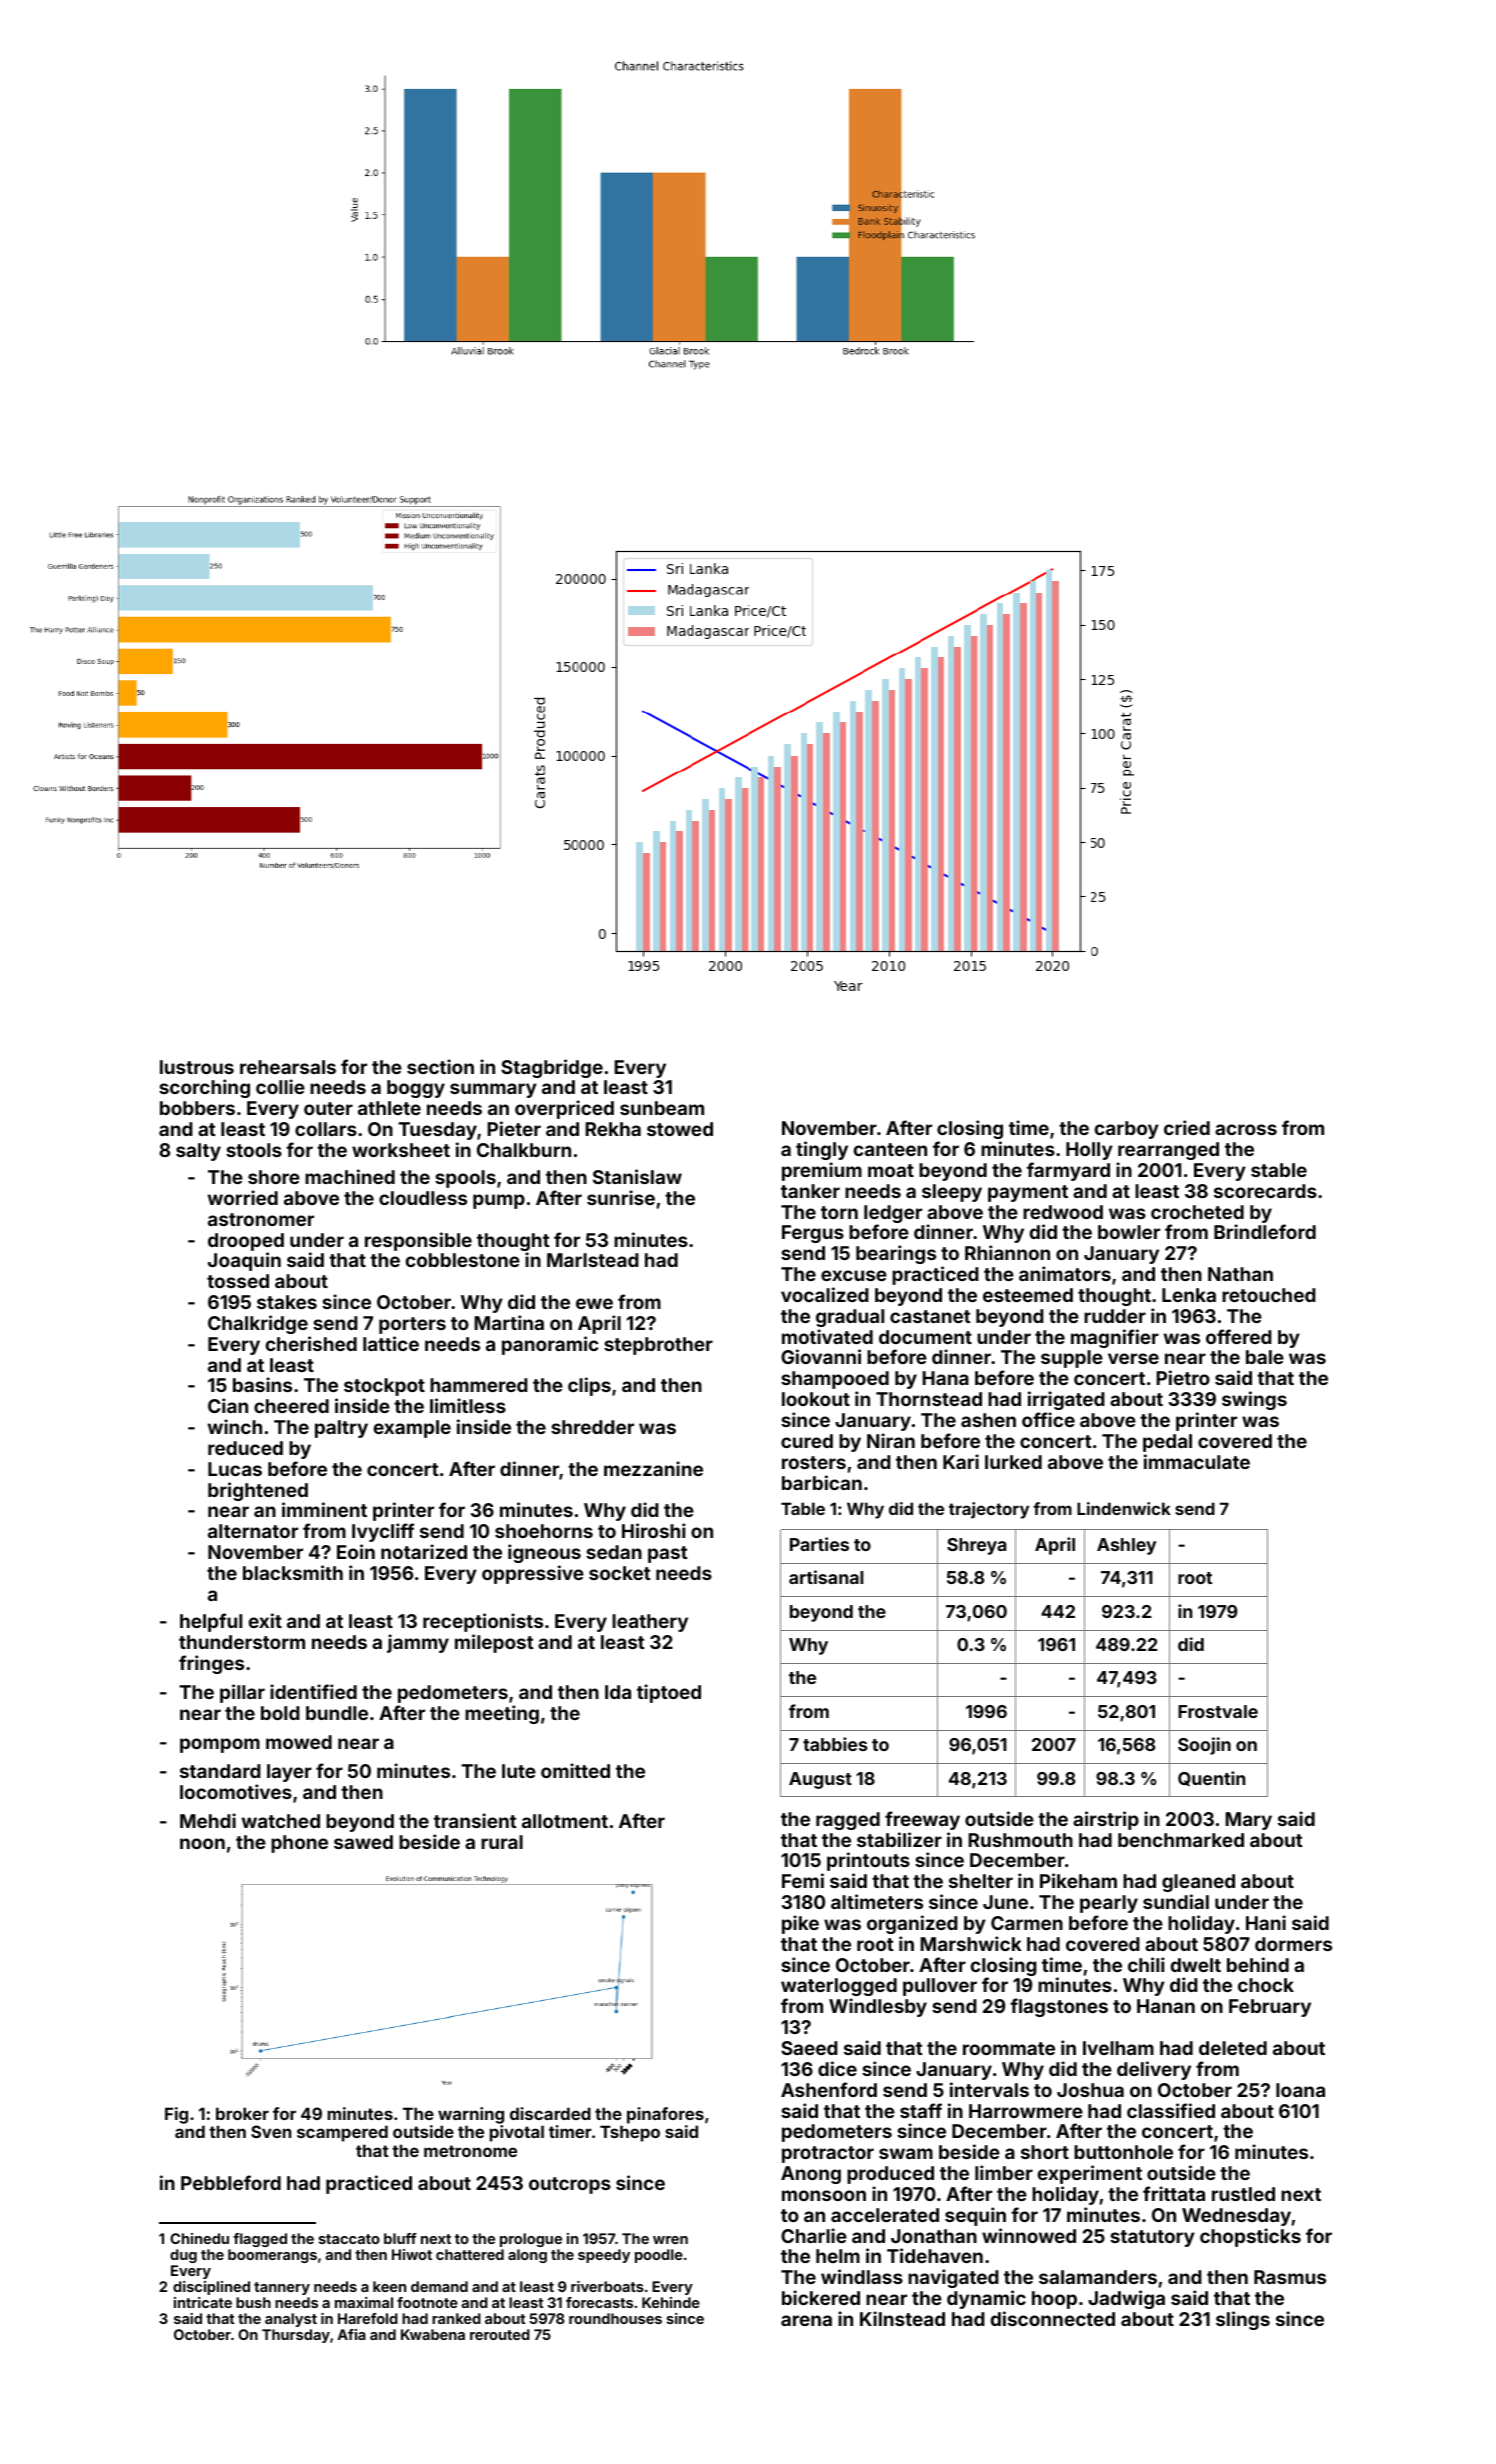 Image resolution: width=1496 pixels, height=2464 pixels. What do you see at coordinates (680, 1129) in the image?
I see `stowed` at bounding box center [680, 1129].
